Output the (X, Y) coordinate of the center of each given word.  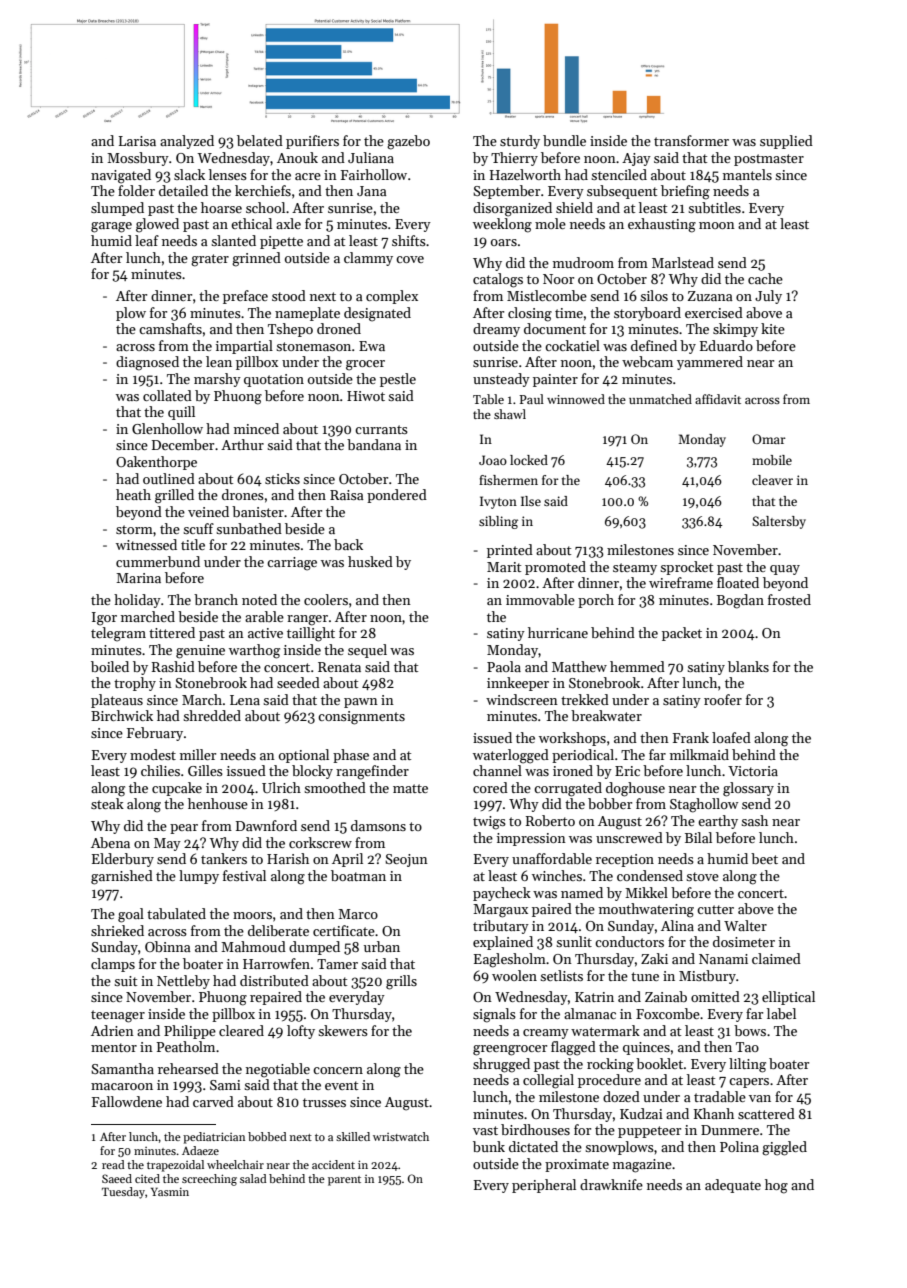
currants (381, 429)
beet (764, 858)
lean (219, 361)
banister (258, 511)
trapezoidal (175, 1166)
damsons (378, 825)
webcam (647, 361)
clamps (113, 965)
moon (717, 225)
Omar (769, 439)
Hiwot (366, 396)
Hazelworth (525, 174)
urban (382, 946)
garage (111, 227)
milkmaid (699, 754)
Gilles (205, 770)
